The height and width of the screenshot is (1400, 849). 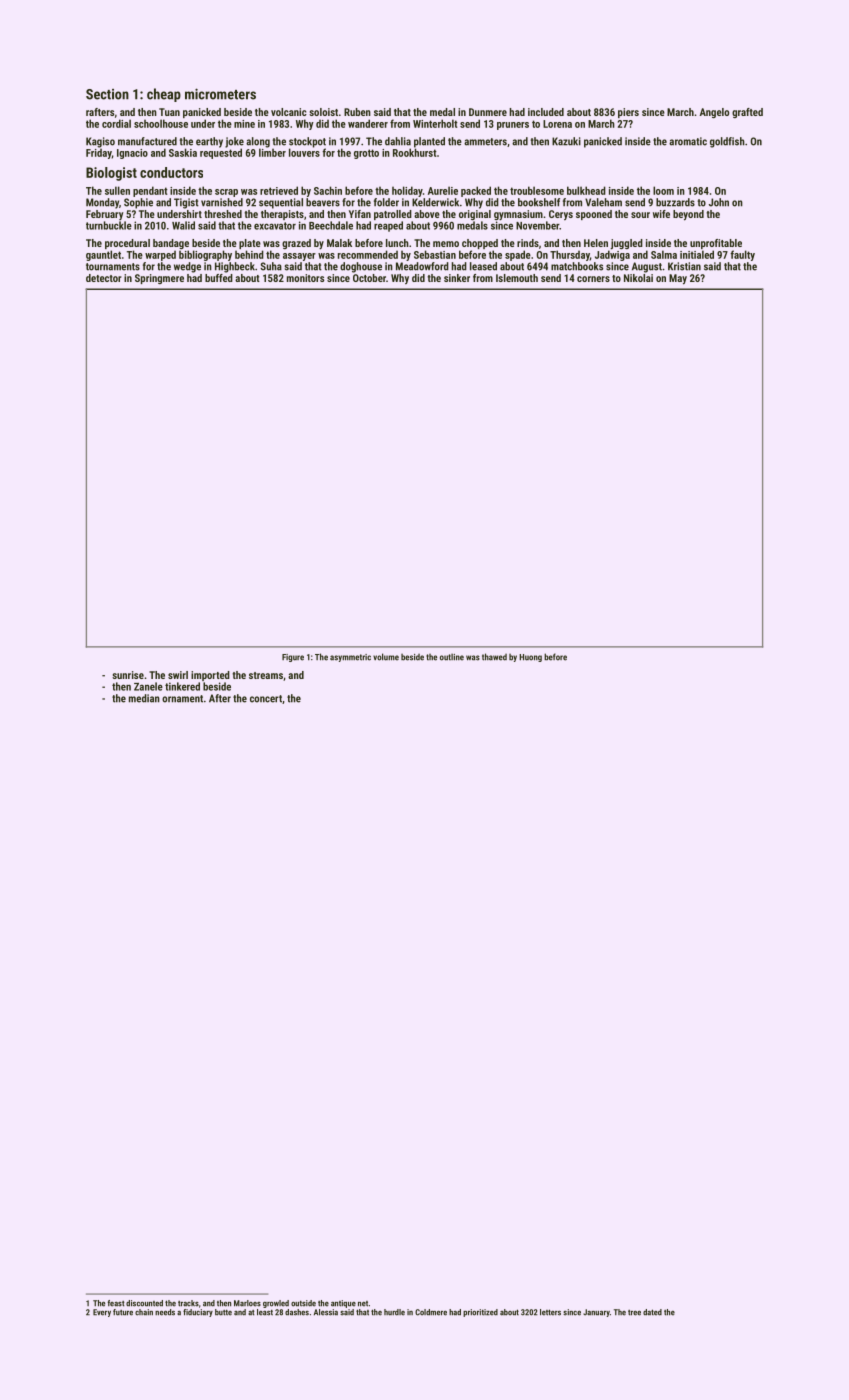 I want to click on Every, so click(x=102, y=1313).
